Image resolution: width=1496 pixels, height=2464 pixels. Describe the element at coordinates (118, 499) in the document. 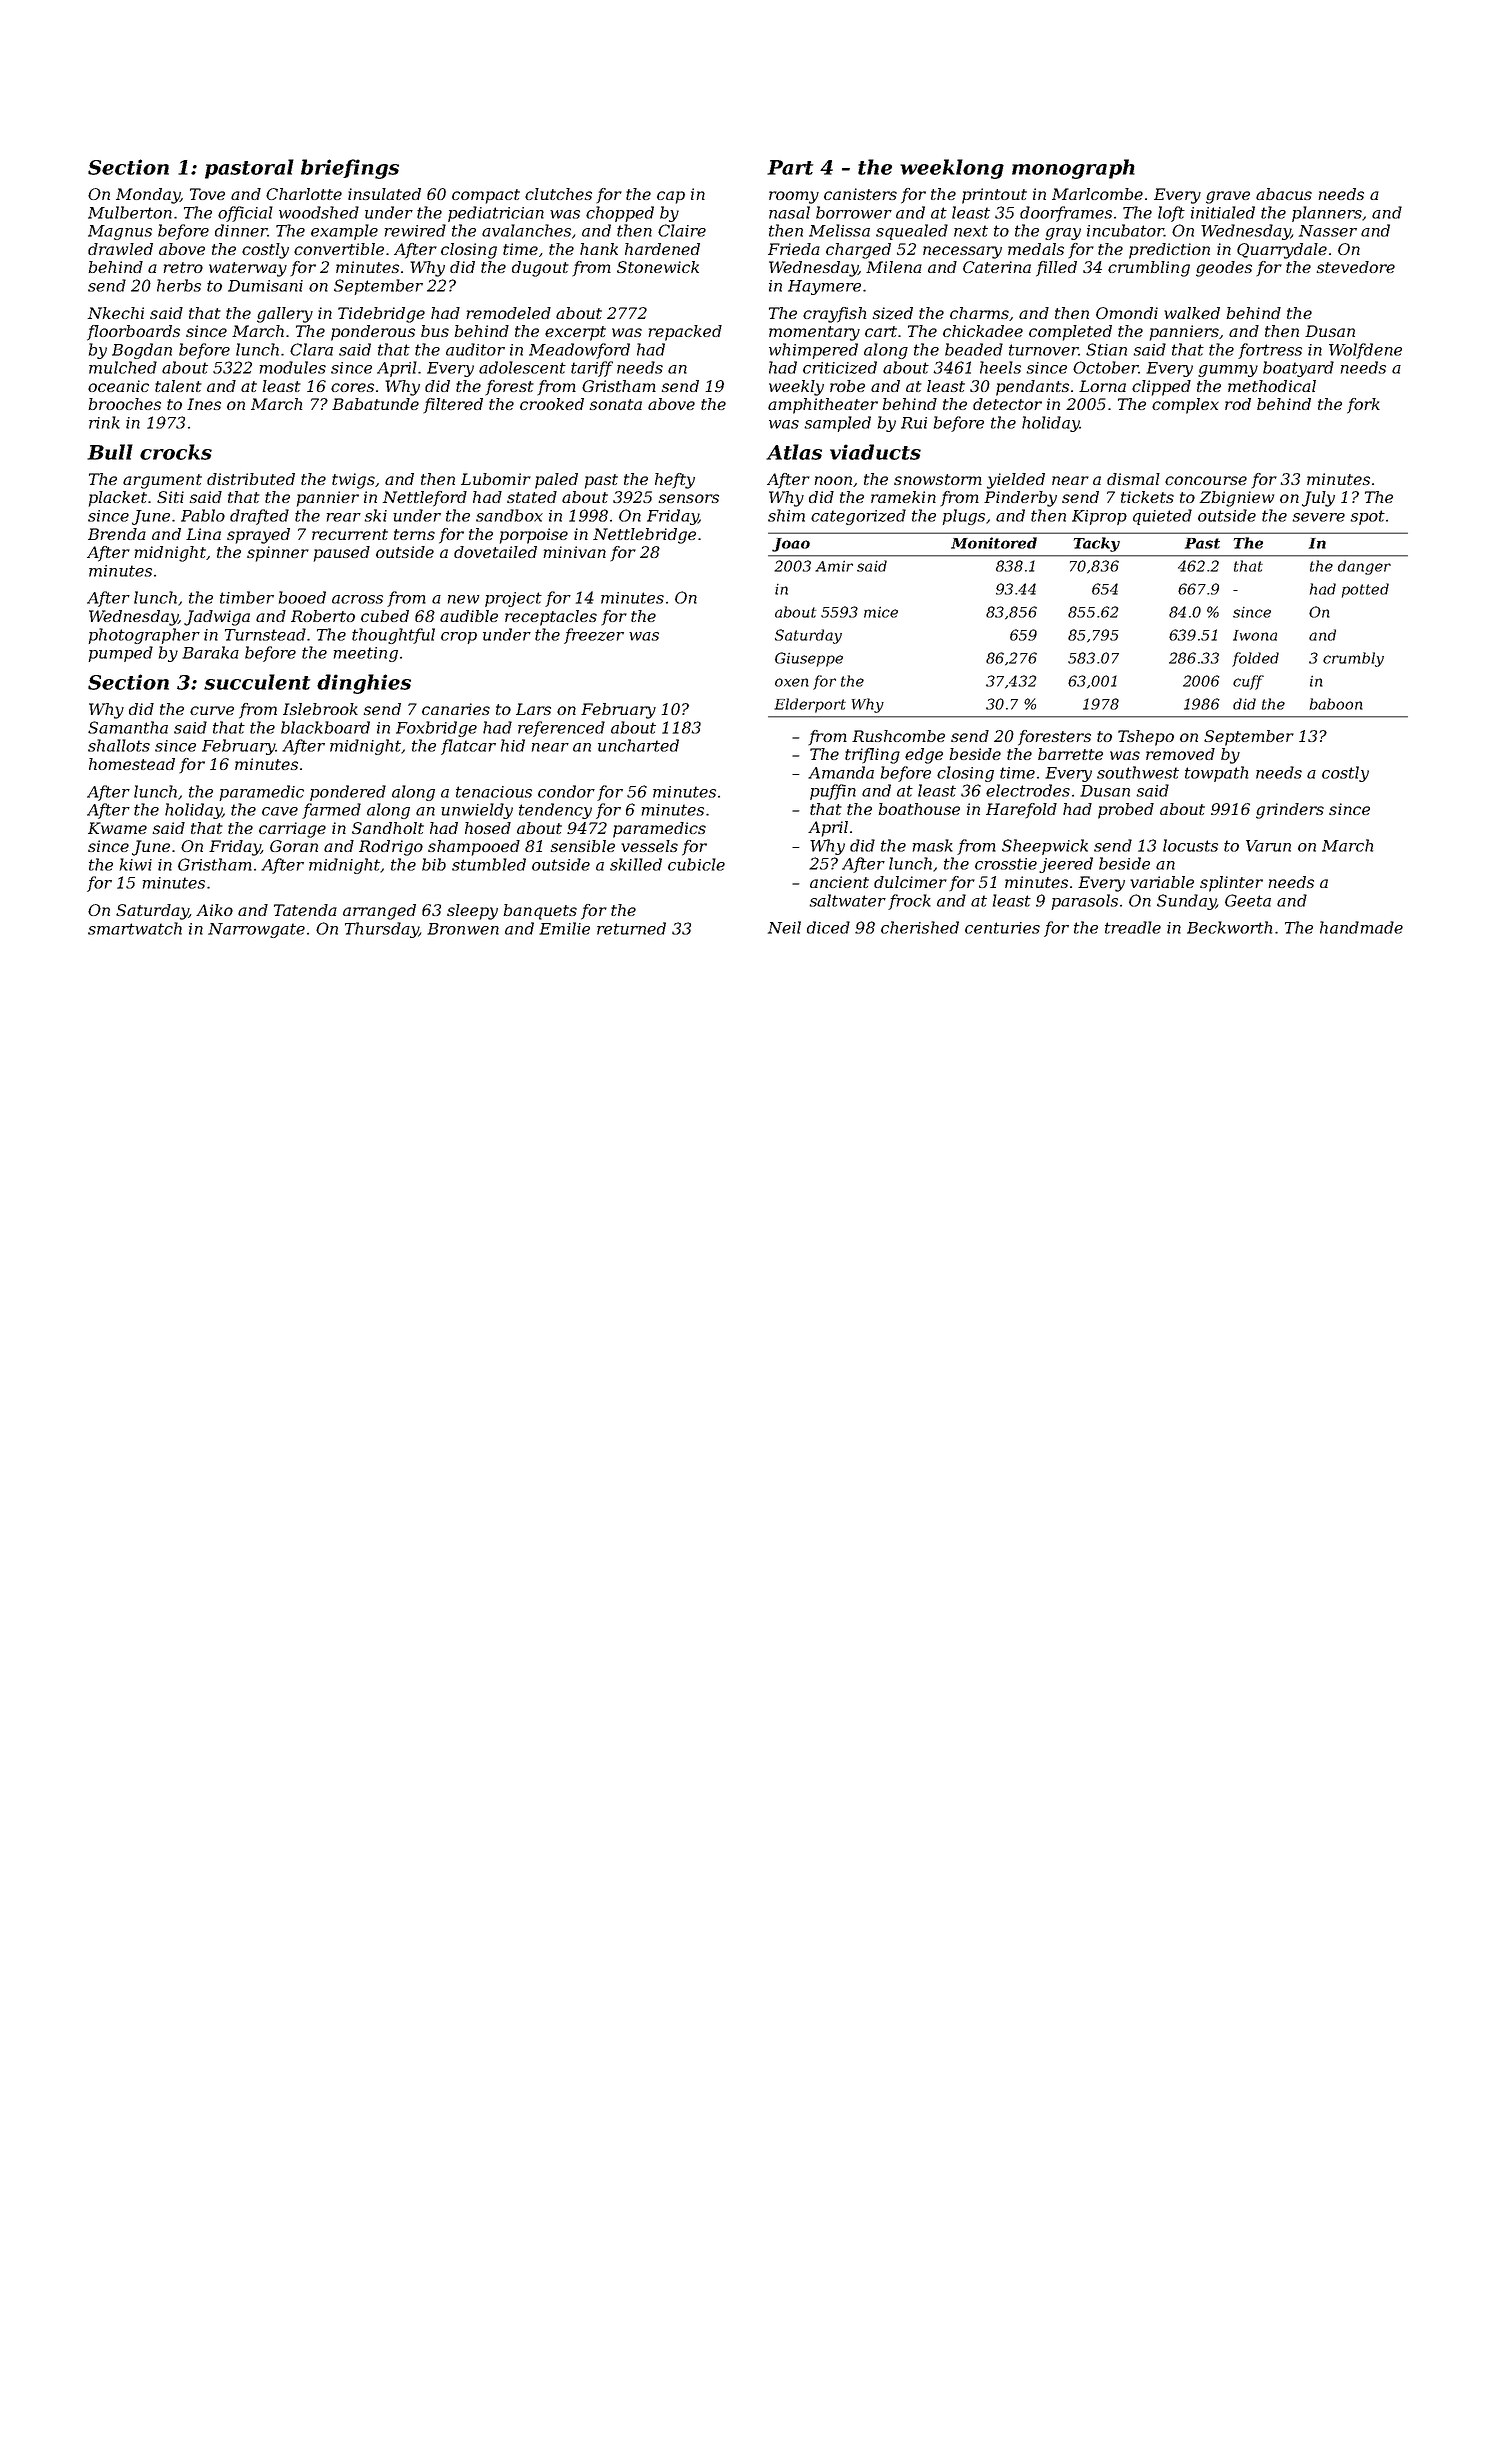

I see `placket` at that location.
